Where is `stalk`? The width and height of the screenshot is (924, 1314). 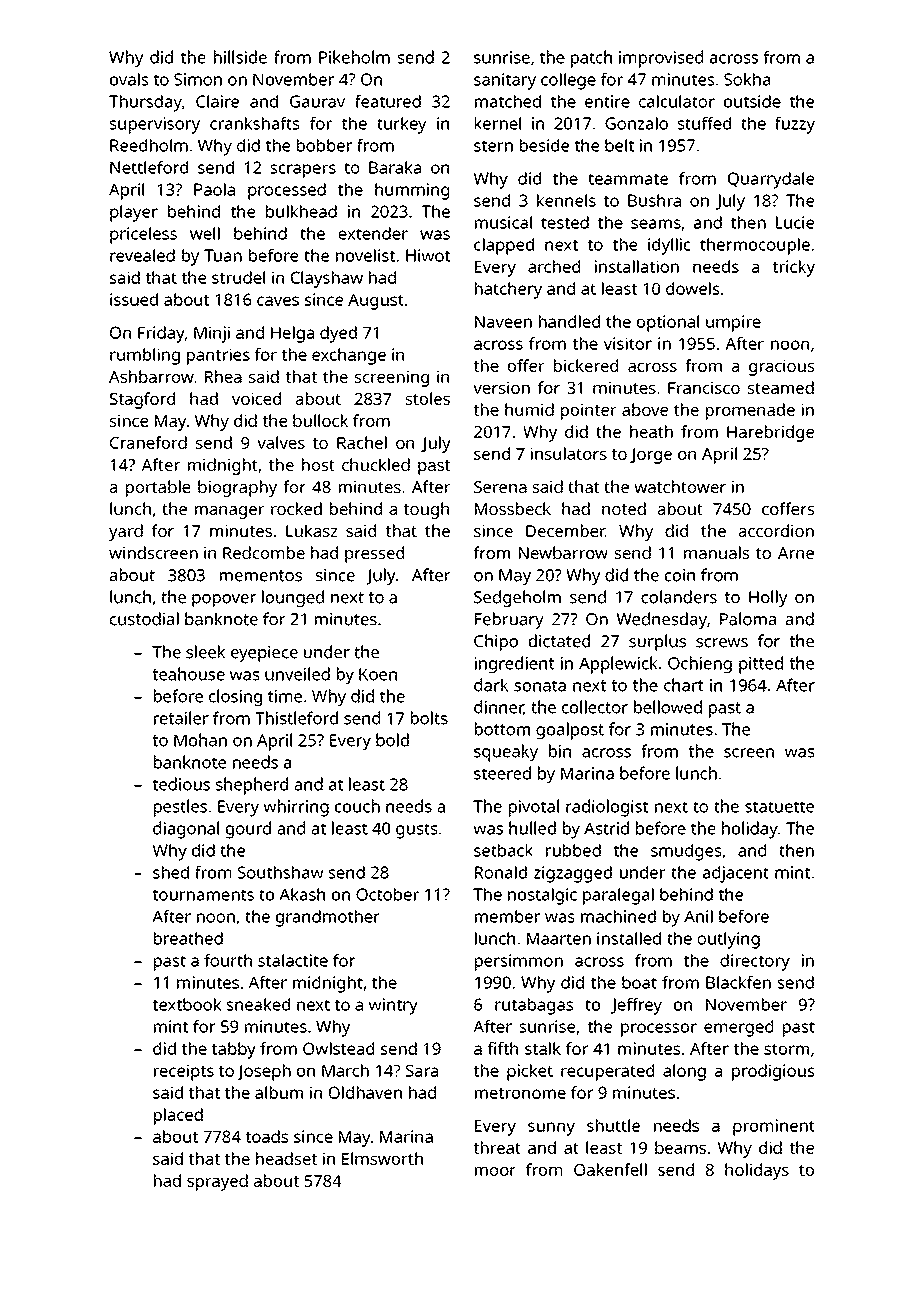 stalk is located at coordinates (543, 1048).
